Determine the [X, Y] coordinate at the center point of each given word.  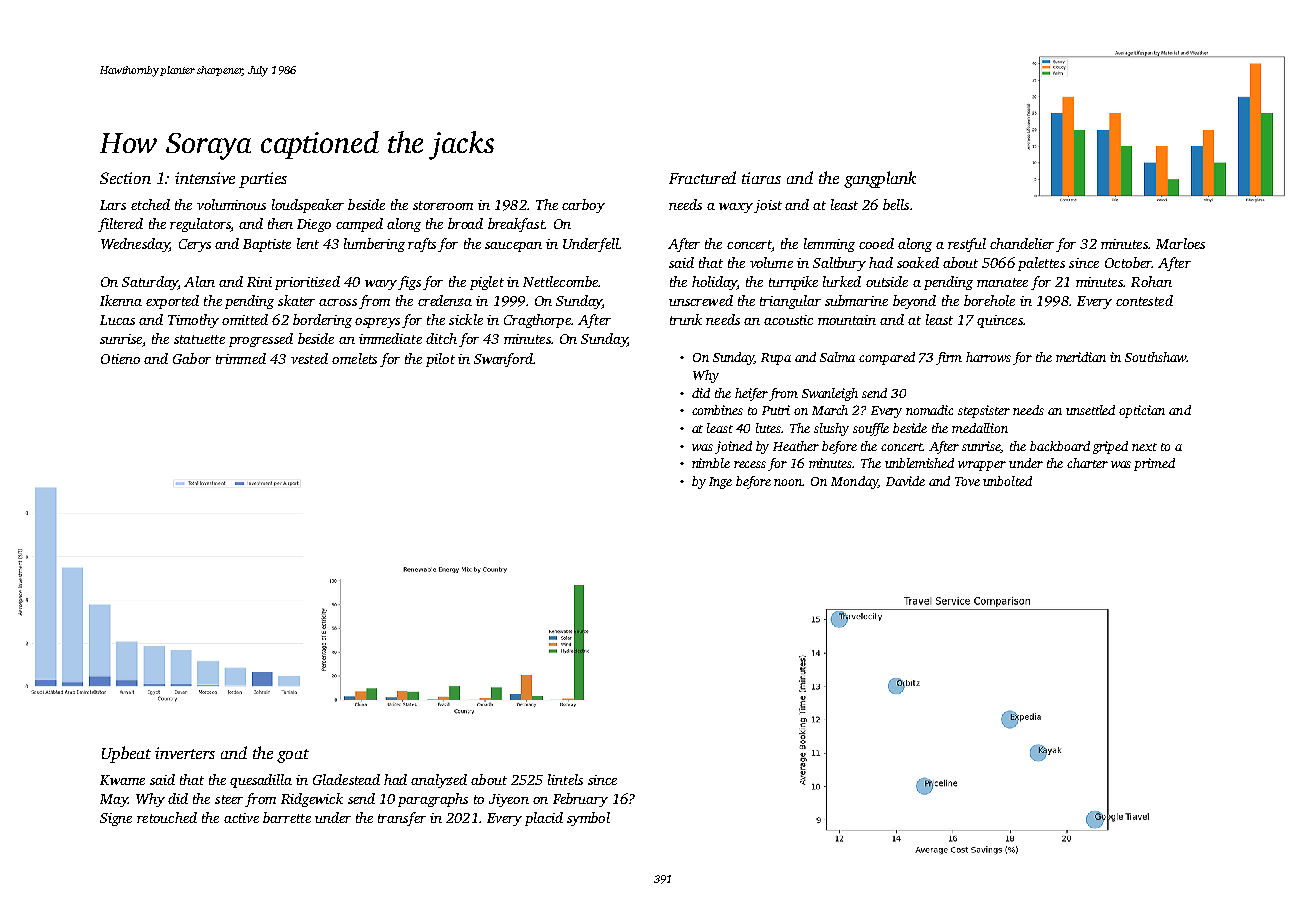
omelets [354, 358]
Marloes [1180, 243]
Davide [905, 481]
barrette [287, 817]
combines [717, 410]
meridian [1081, 357]
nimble [711, 463]
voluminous [231, 204]
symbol [588, 819]
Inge [720, 483]
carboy [583, 206]
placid [544, 819]
